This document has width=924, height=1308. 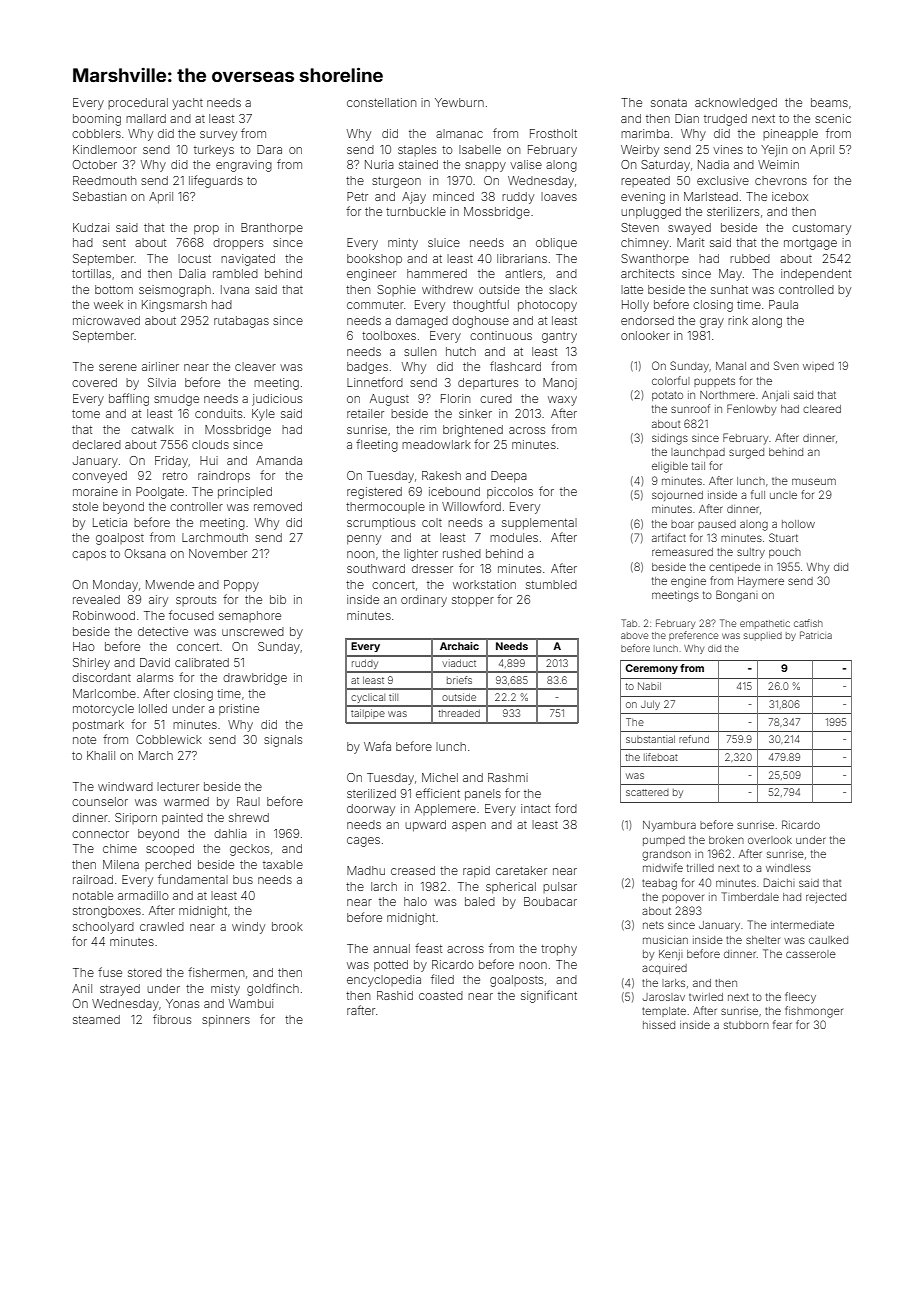 What do you see at coordinates (814, 481) in the document?
I see `museum` at bounding box center [814, 481].
